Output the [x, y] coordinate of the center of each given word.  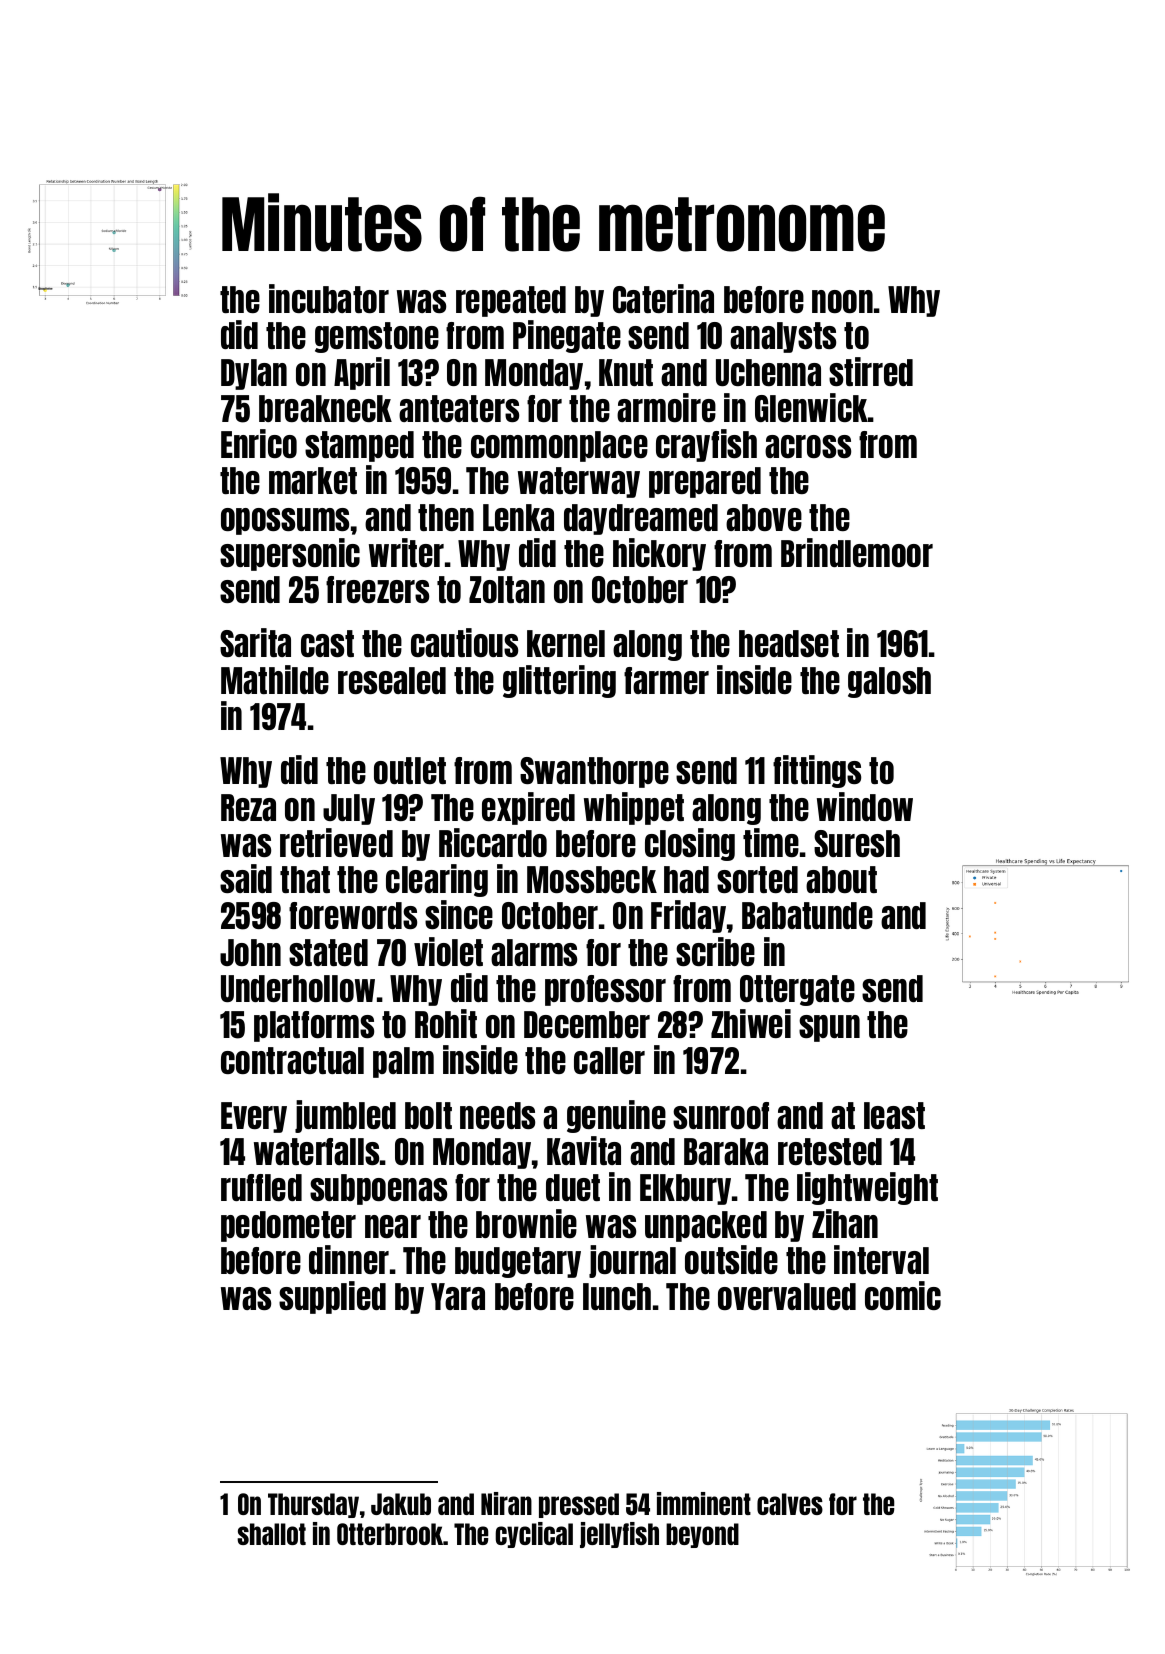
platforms [314, 1026]
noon [842, 301]
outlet [410, 770]
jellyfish [619, 1535]
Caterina [663, 298]
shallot [271, 1534]
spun [829, 1028]
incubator [329, 298]
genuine [616, 1116]
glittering [559, 681]
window [865, 806]
